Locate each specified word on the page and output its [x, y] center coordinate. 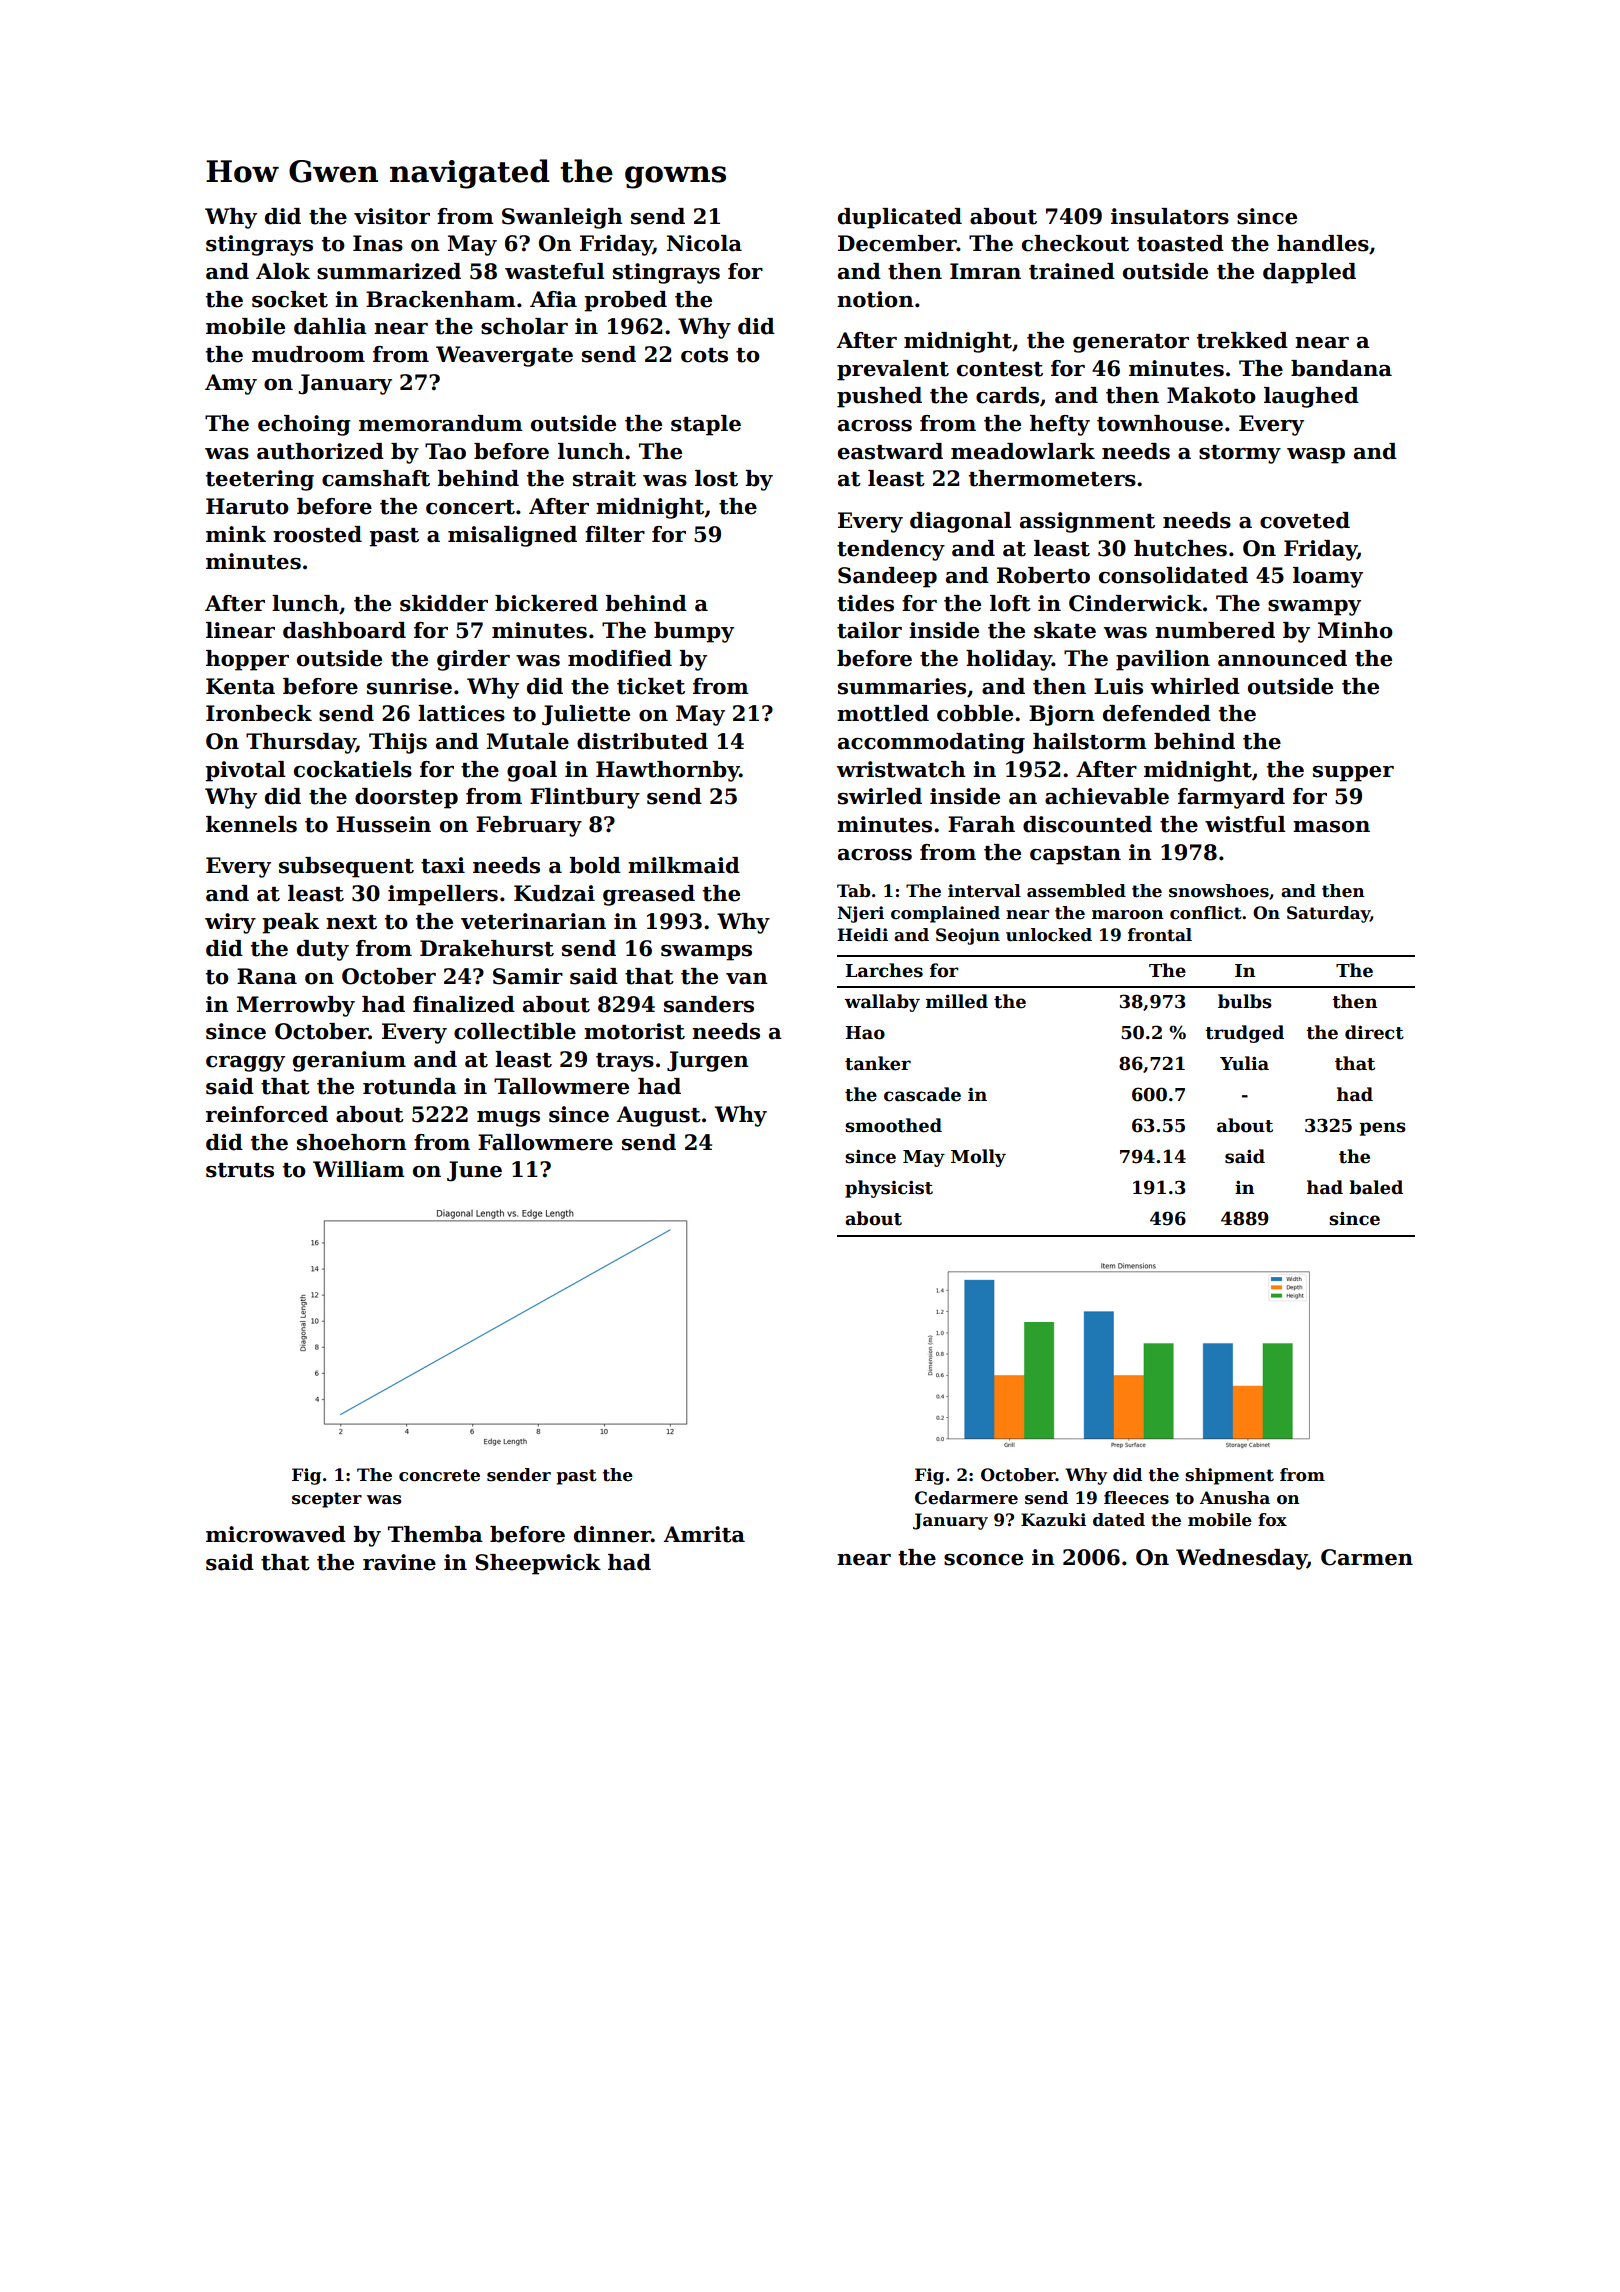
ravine [399, 1562]
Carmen [1367, 1557]
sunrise [409, 686]
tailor [869, 630]
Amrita [704, 1534]
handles [1323, 243]
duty [323, 950]
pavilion [1163, 660]
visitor [392, 216]
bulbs [1245, 1001]
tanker [878, 1063]
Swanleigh [562, 218]
